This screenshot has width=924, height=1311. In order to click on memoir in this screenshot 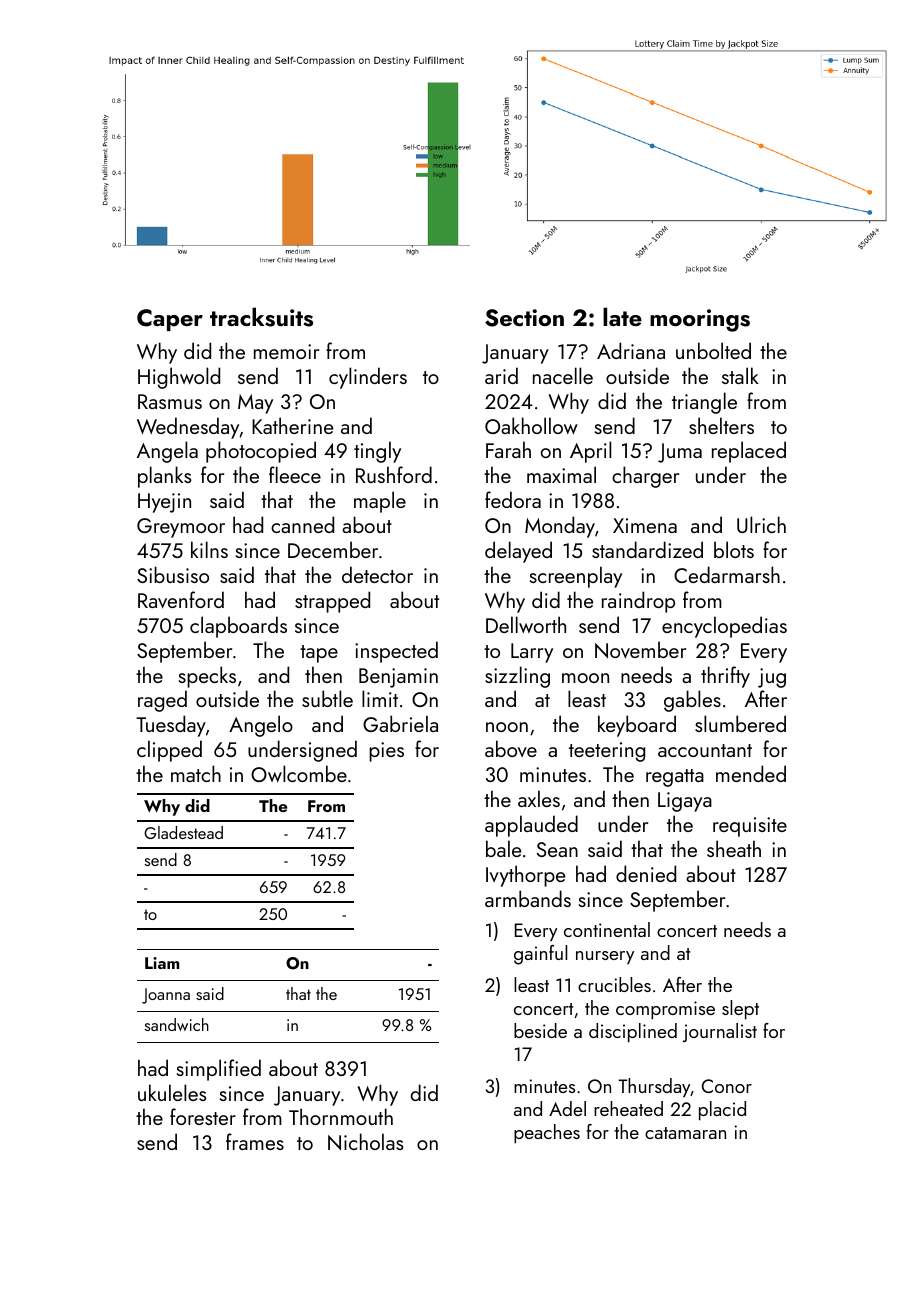, I will do `click(286, 351)`.
